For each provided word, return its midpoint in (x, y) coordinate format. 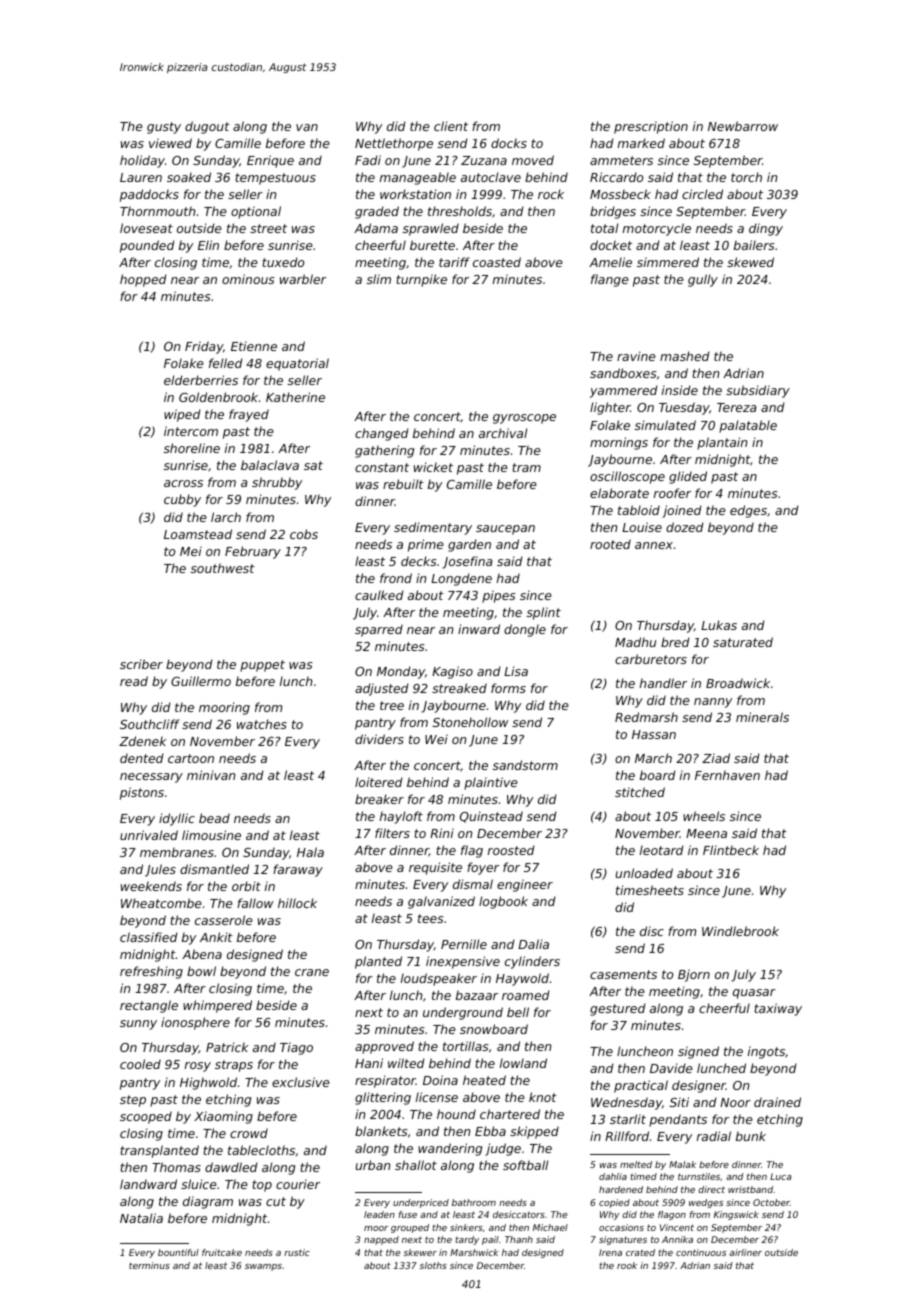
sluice (199, 1184)
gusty (164, 128)
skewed (750, 262)
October (771, 1202)
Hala (310, 852)
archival (503, 433)
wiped (182, 415)
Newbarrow (743, 126)
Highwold (208, 1083)
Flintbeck (731, 850)
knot (543, 1097)
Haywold (522, 979)
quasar (754, 994)
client (451, 126)
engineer (525, 885)
